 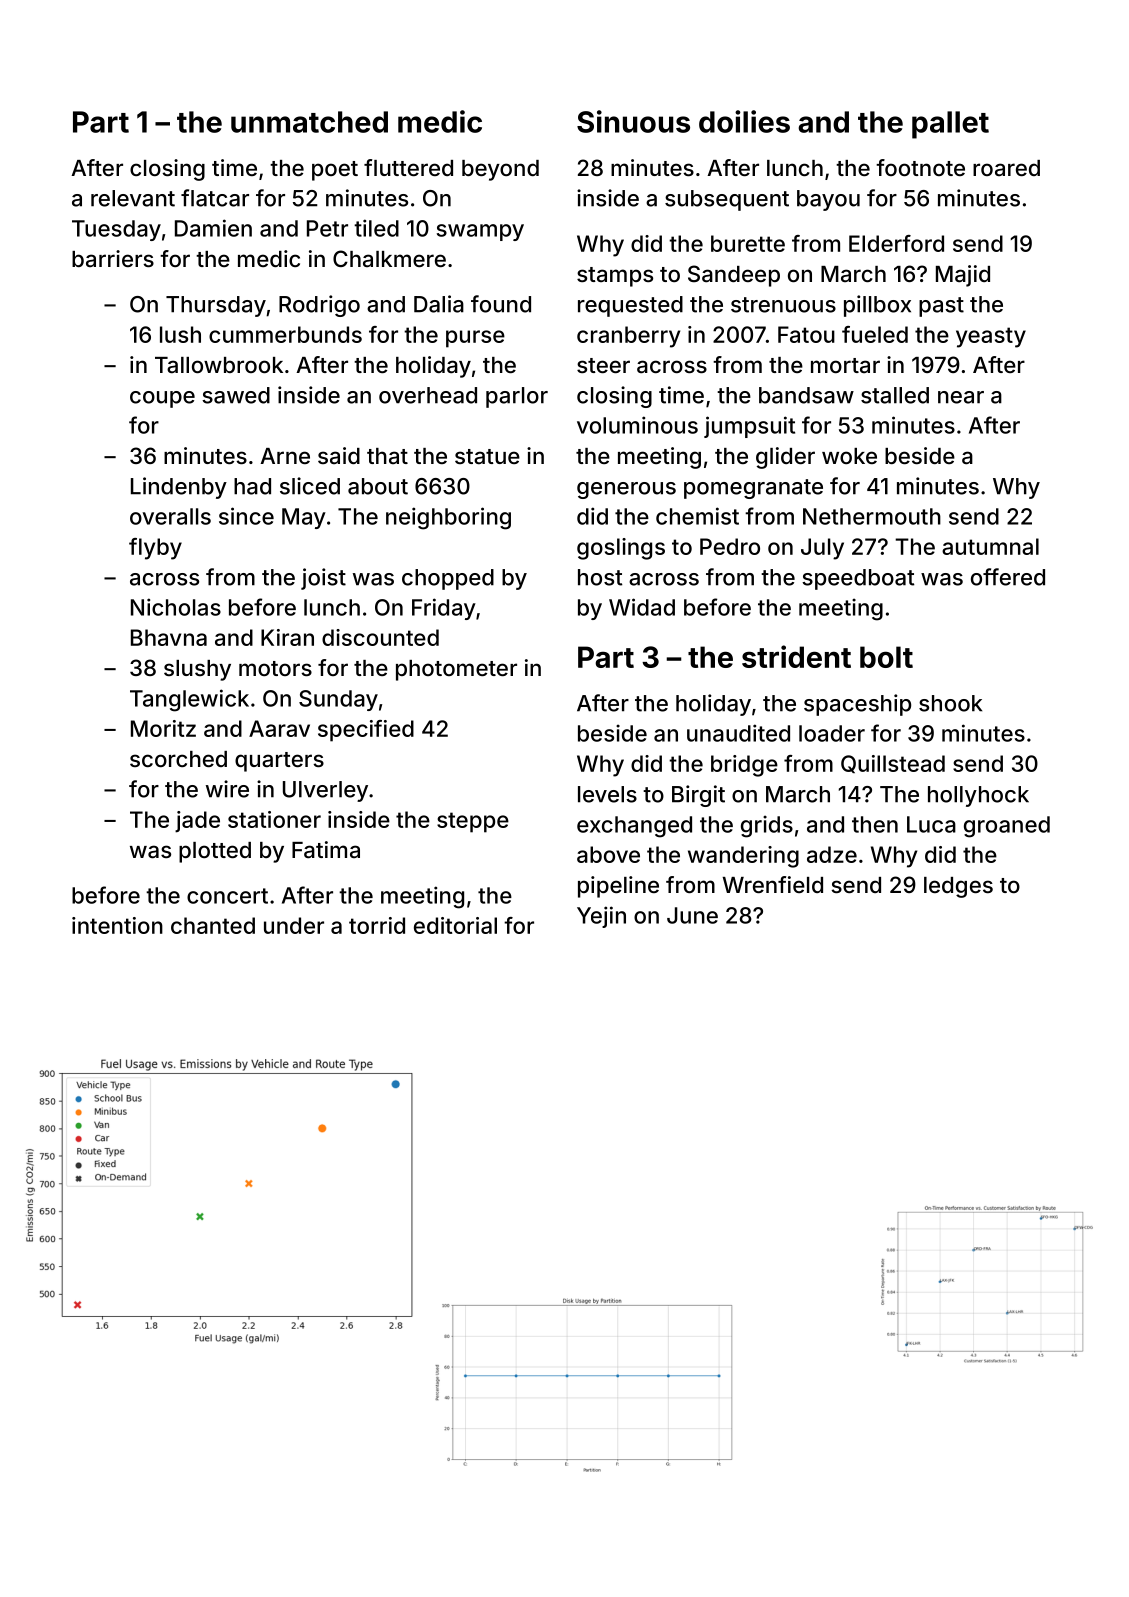 What do you see at coordinates (215, 198) in the document?
I see `flatcar` at bounding box center [215, 198].
